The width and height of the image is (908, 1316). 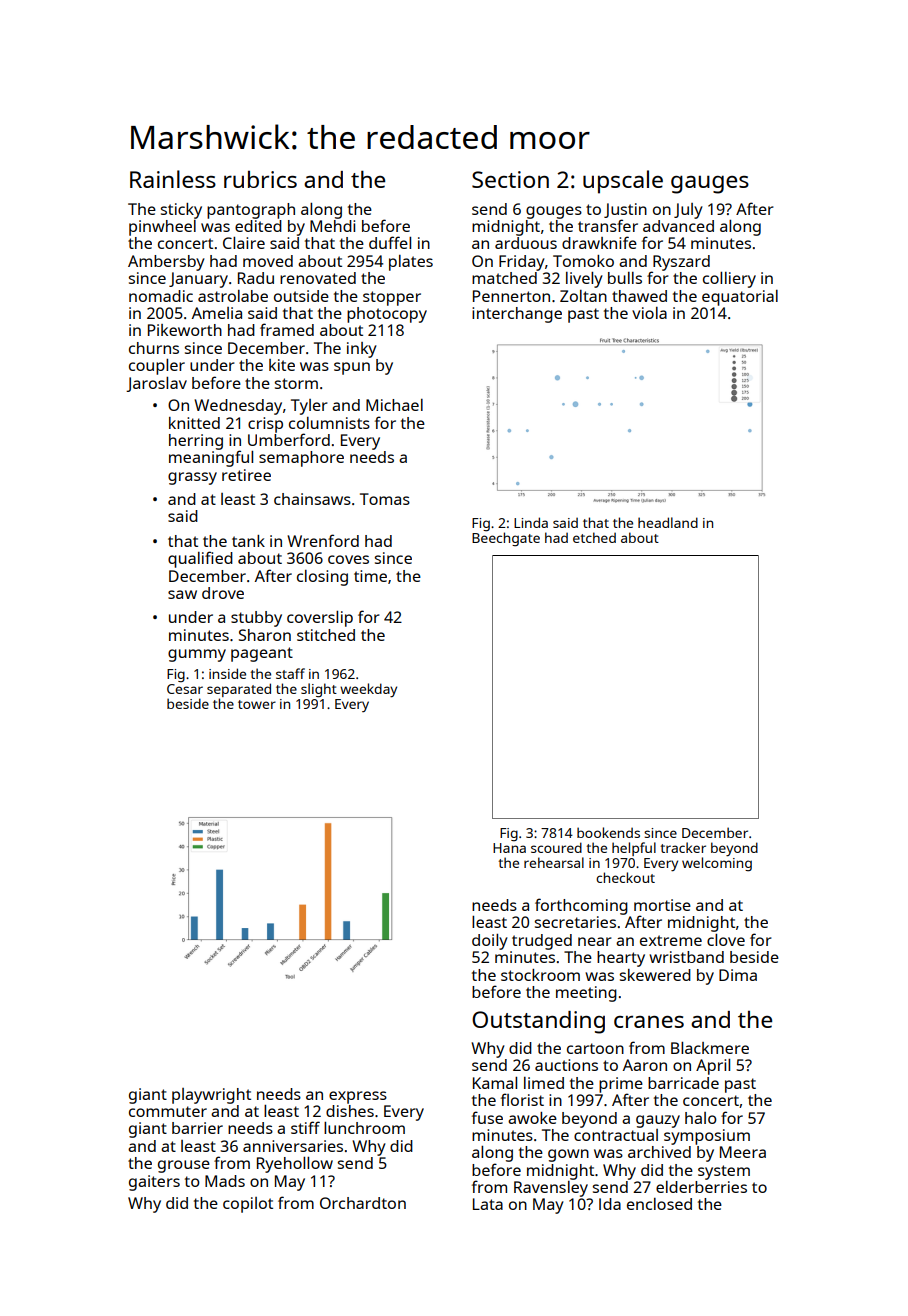 I want to click on copilot, so click(x=248, y=1205).
